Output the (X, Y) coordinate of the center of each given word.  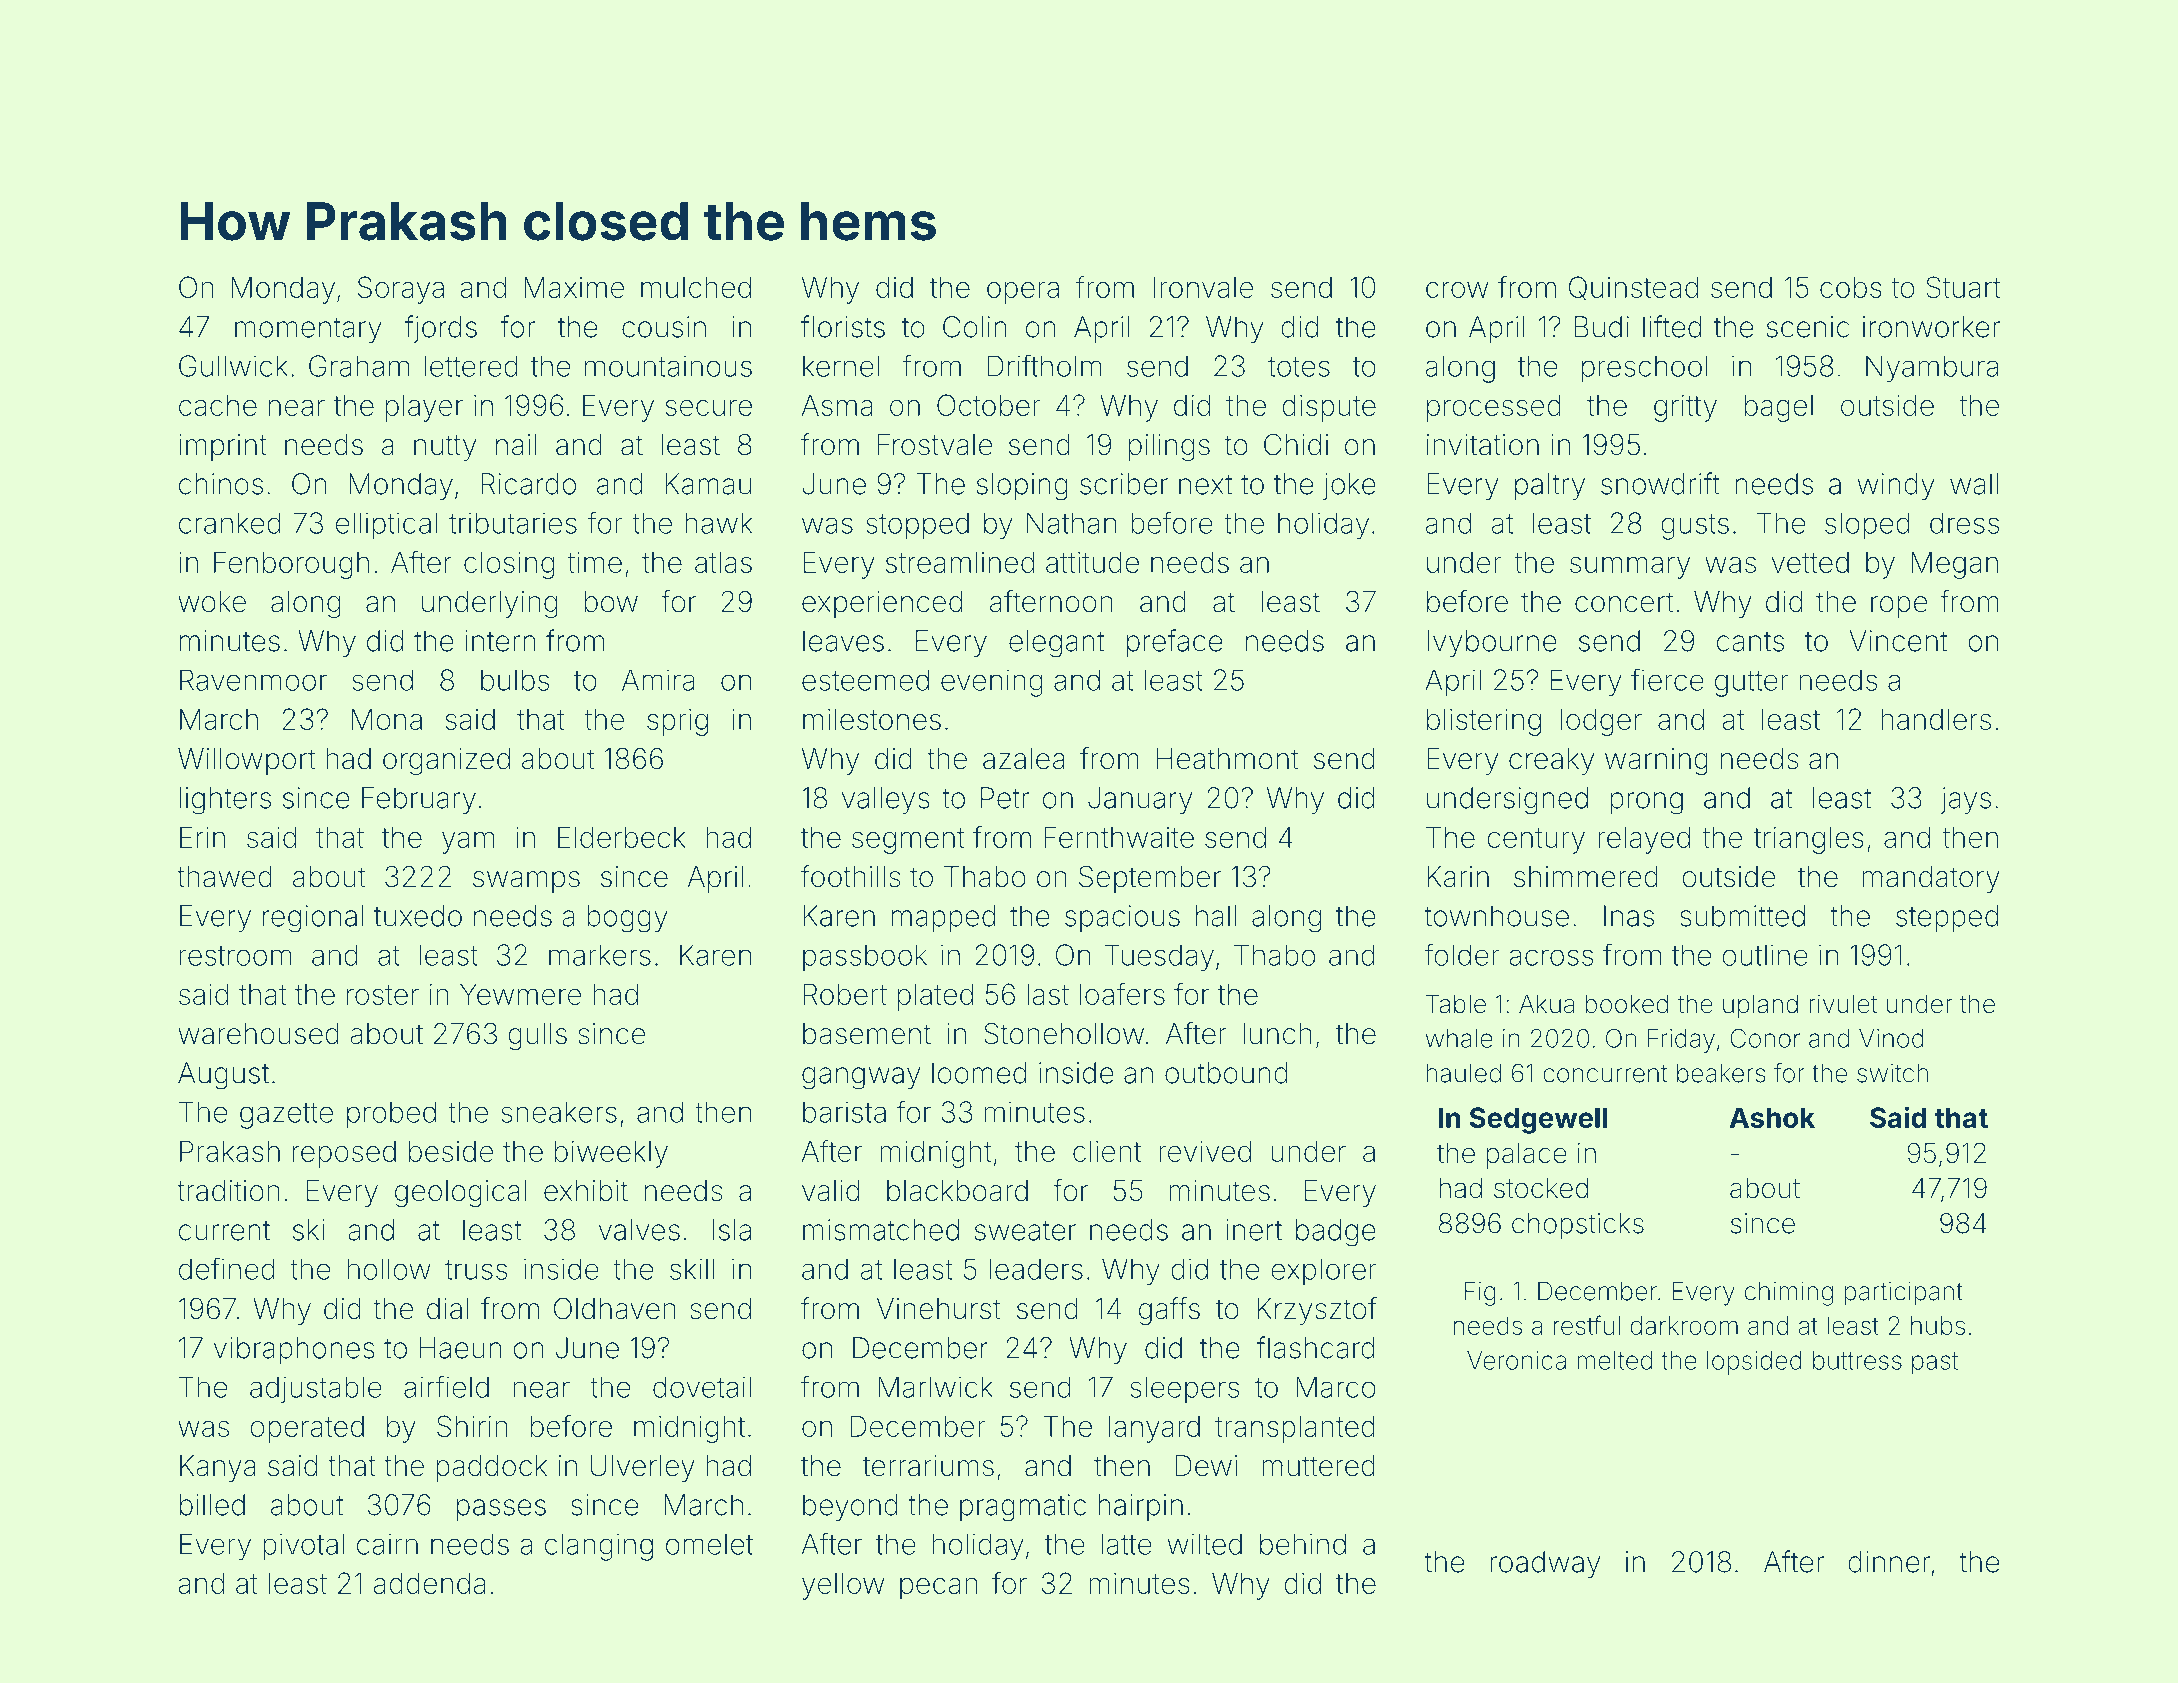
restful (1587, 1325)
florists (843, 326)
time (594, 562)
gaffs (1169, 1311)
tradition (228, 1191)
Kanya (218, 1468)
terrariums (928, 1466)
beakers (1721, 1073)
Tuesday (1159, 958)
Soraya (401, 290)
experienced (882, 604)
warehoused (258, 1034)
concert (1624, 602)
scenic (1808, 327)
